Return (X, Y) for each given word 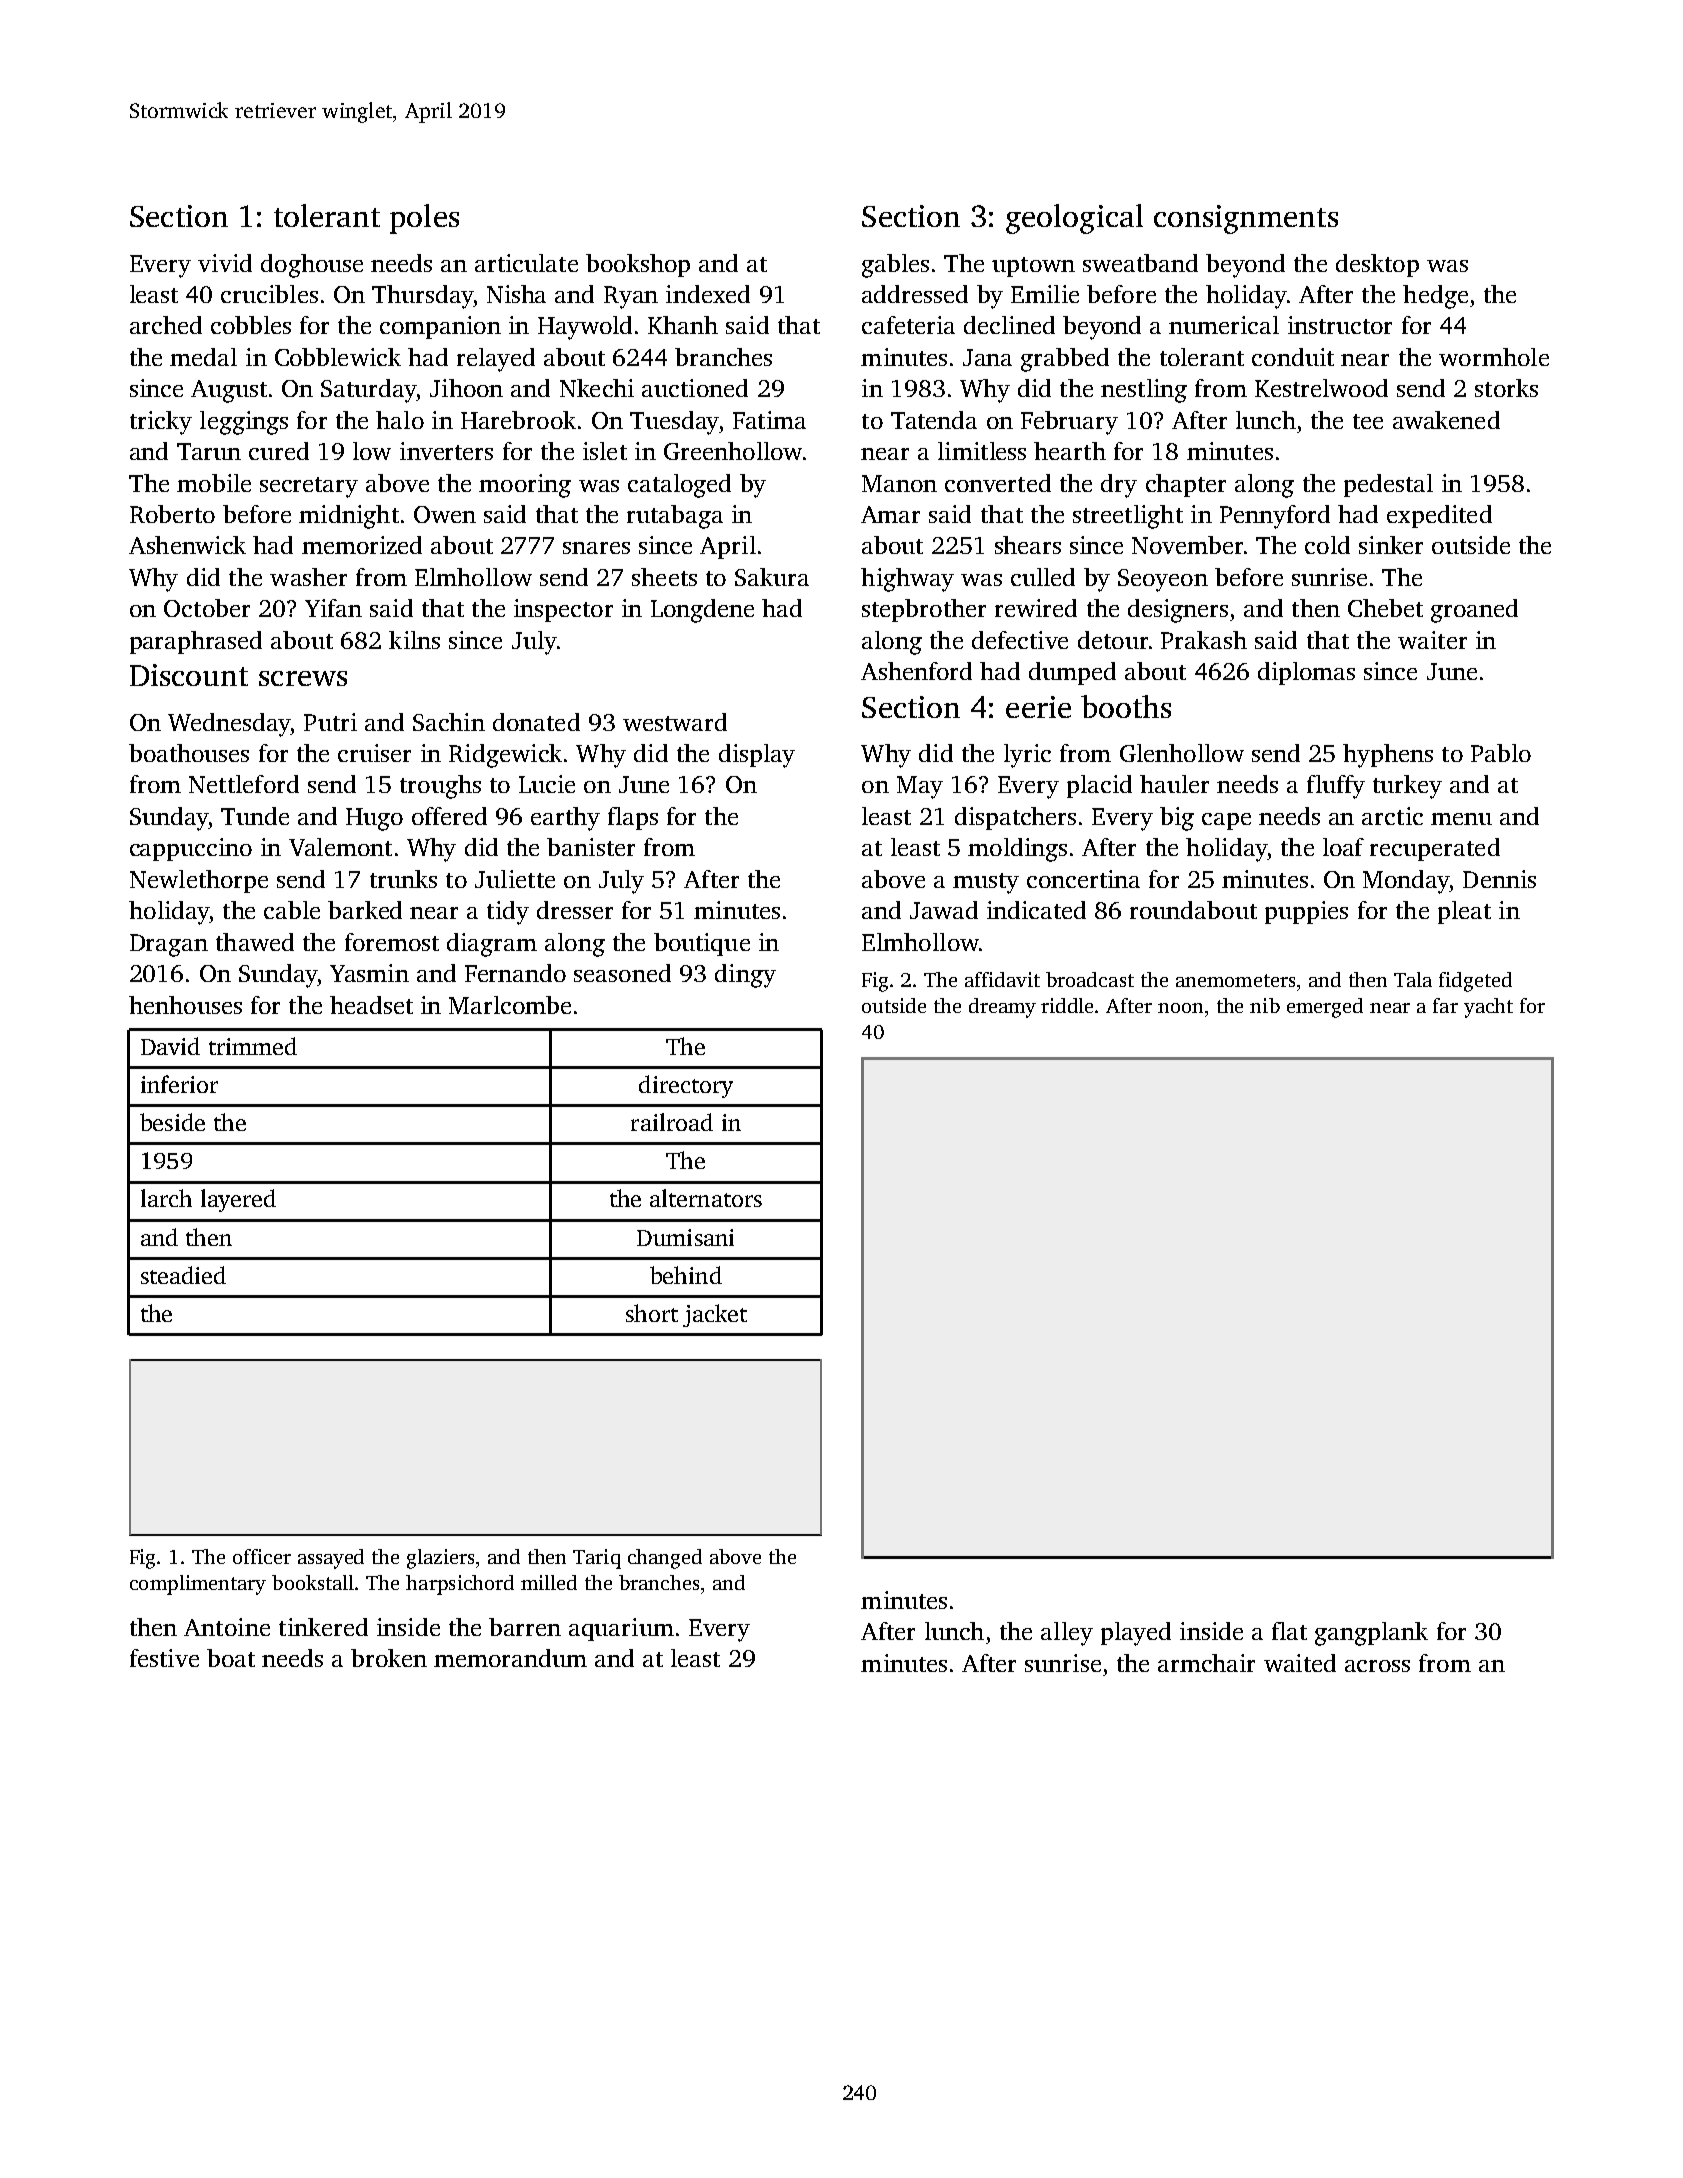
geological (1074, 219)
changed (665, 1559)
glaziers (440, 1559)
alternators (706, 1198)
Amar (890, 514)
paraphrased (196, 642)
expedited (1439, 516)
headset (371, 1005)
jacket (715, 1315)
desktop (1377, 265)
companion (440, 327)
